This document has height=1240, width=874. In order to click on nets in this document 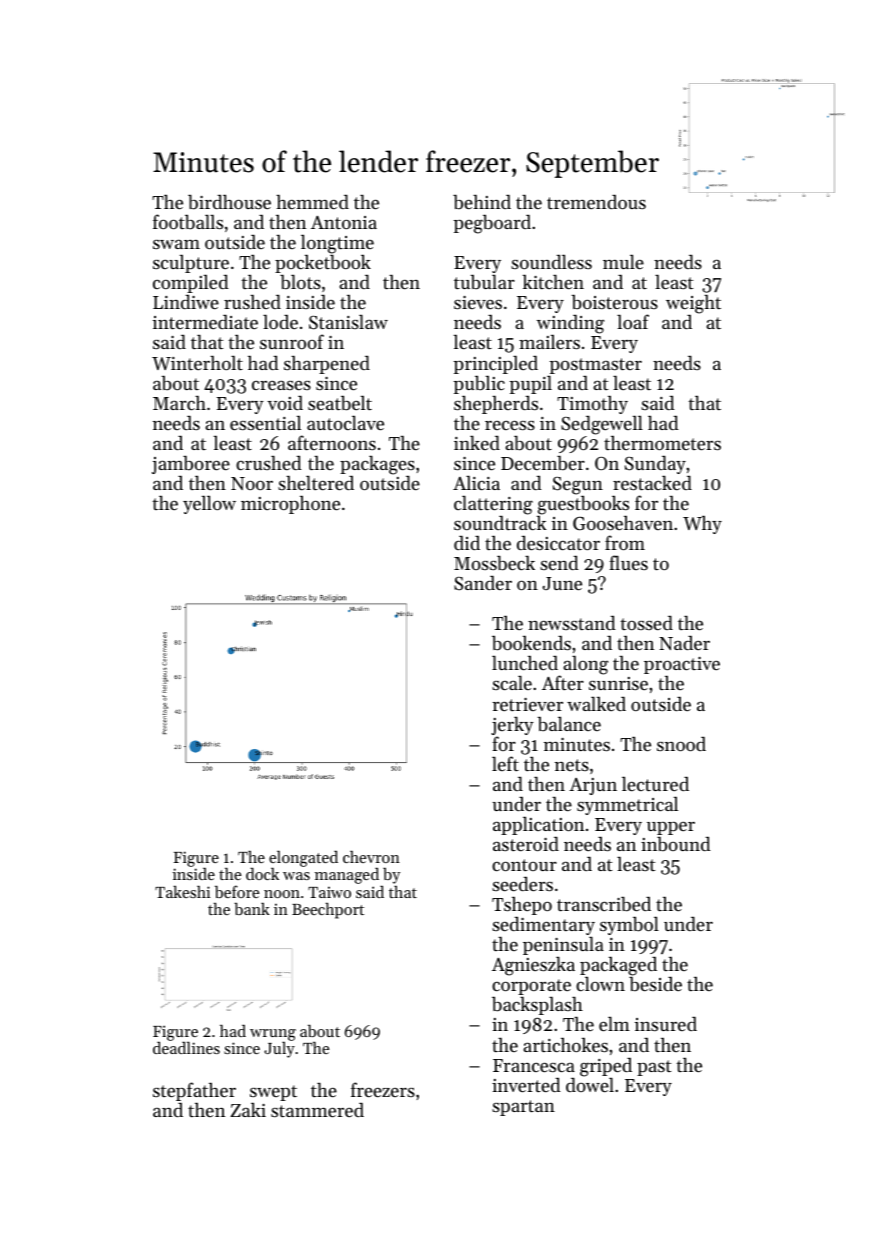, I will do `click(572, 765)`.
